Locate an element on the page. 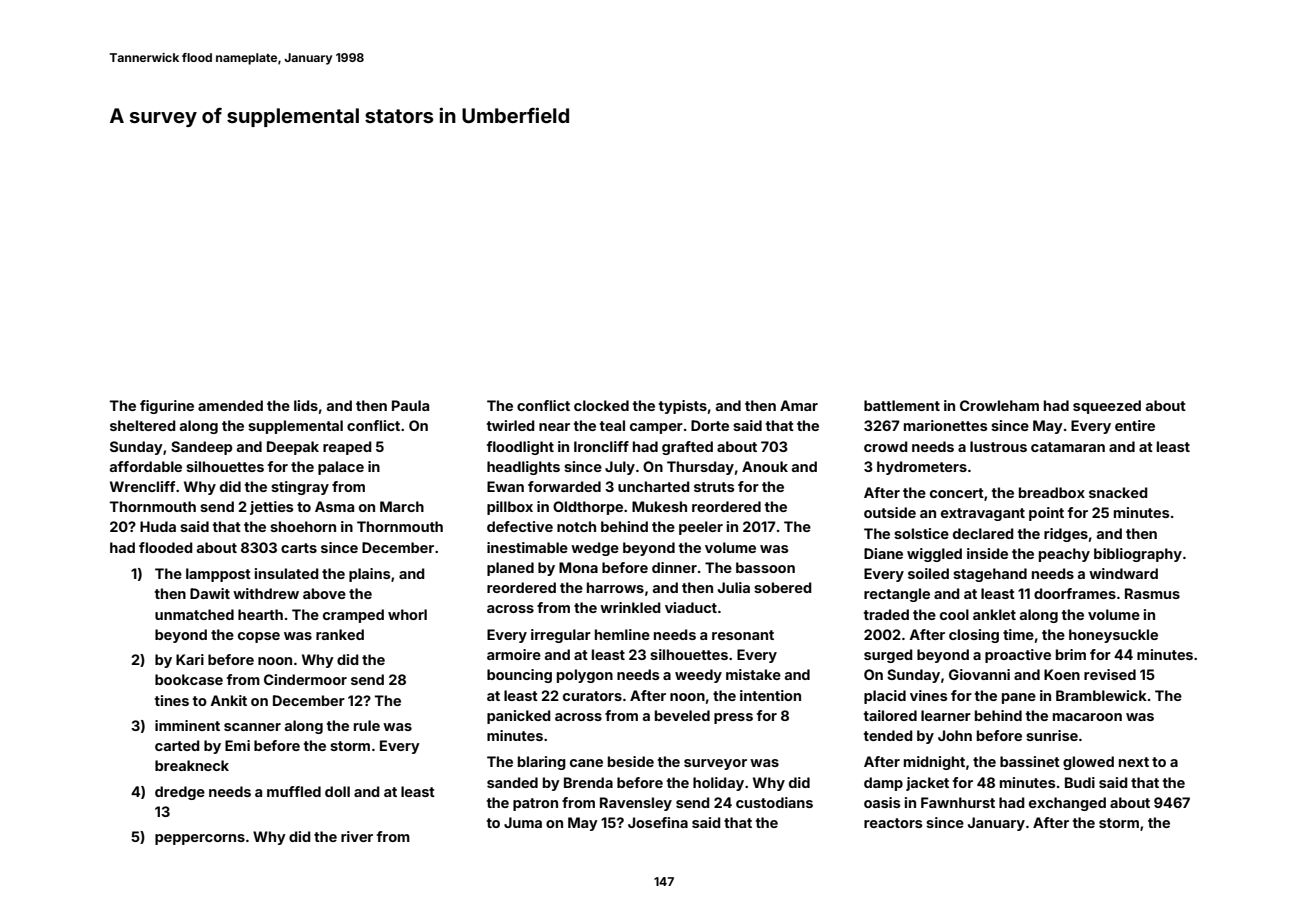 The height and width of the document is (924, 1308). peppercorns is located at coordinates (200, 839).
